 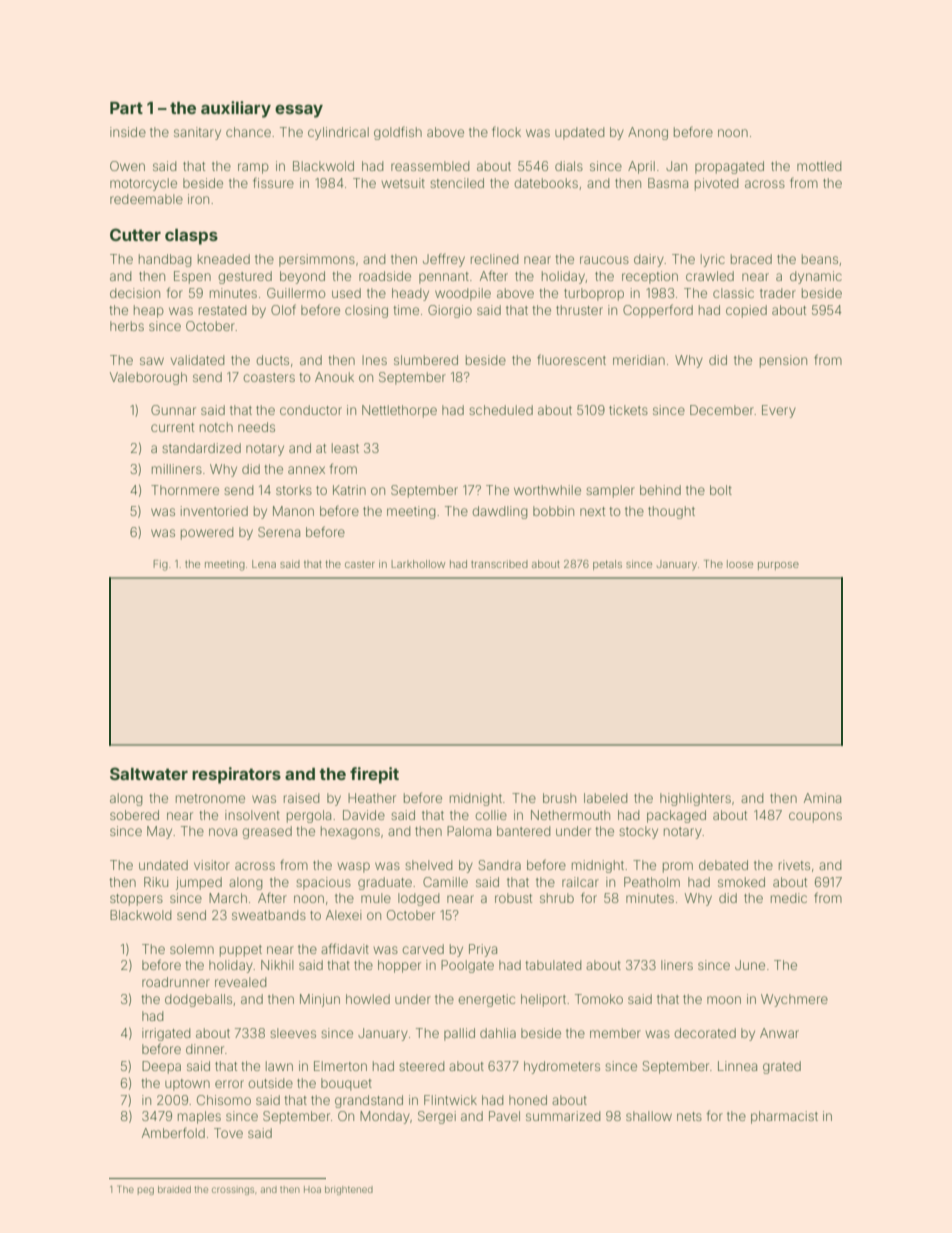 I want to click on reception, so click(x=650, y=277).
